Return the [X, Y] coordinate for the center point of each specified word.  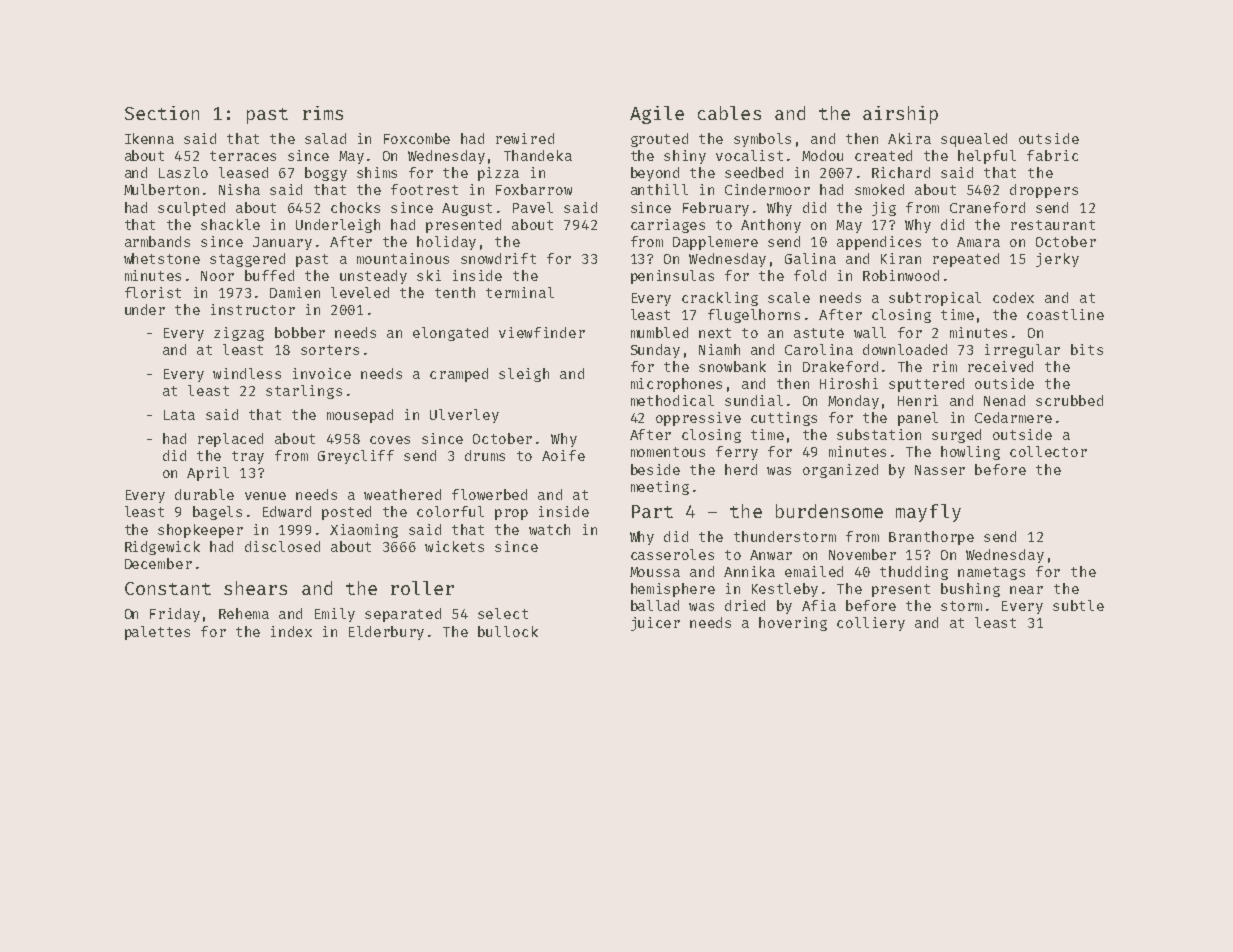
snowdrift [498, 258]
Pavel [533, 207]
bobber [300, 332]
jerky [1057, 260]
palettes [157, 633]
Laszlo [183, 172]
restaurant [1053, 225]
